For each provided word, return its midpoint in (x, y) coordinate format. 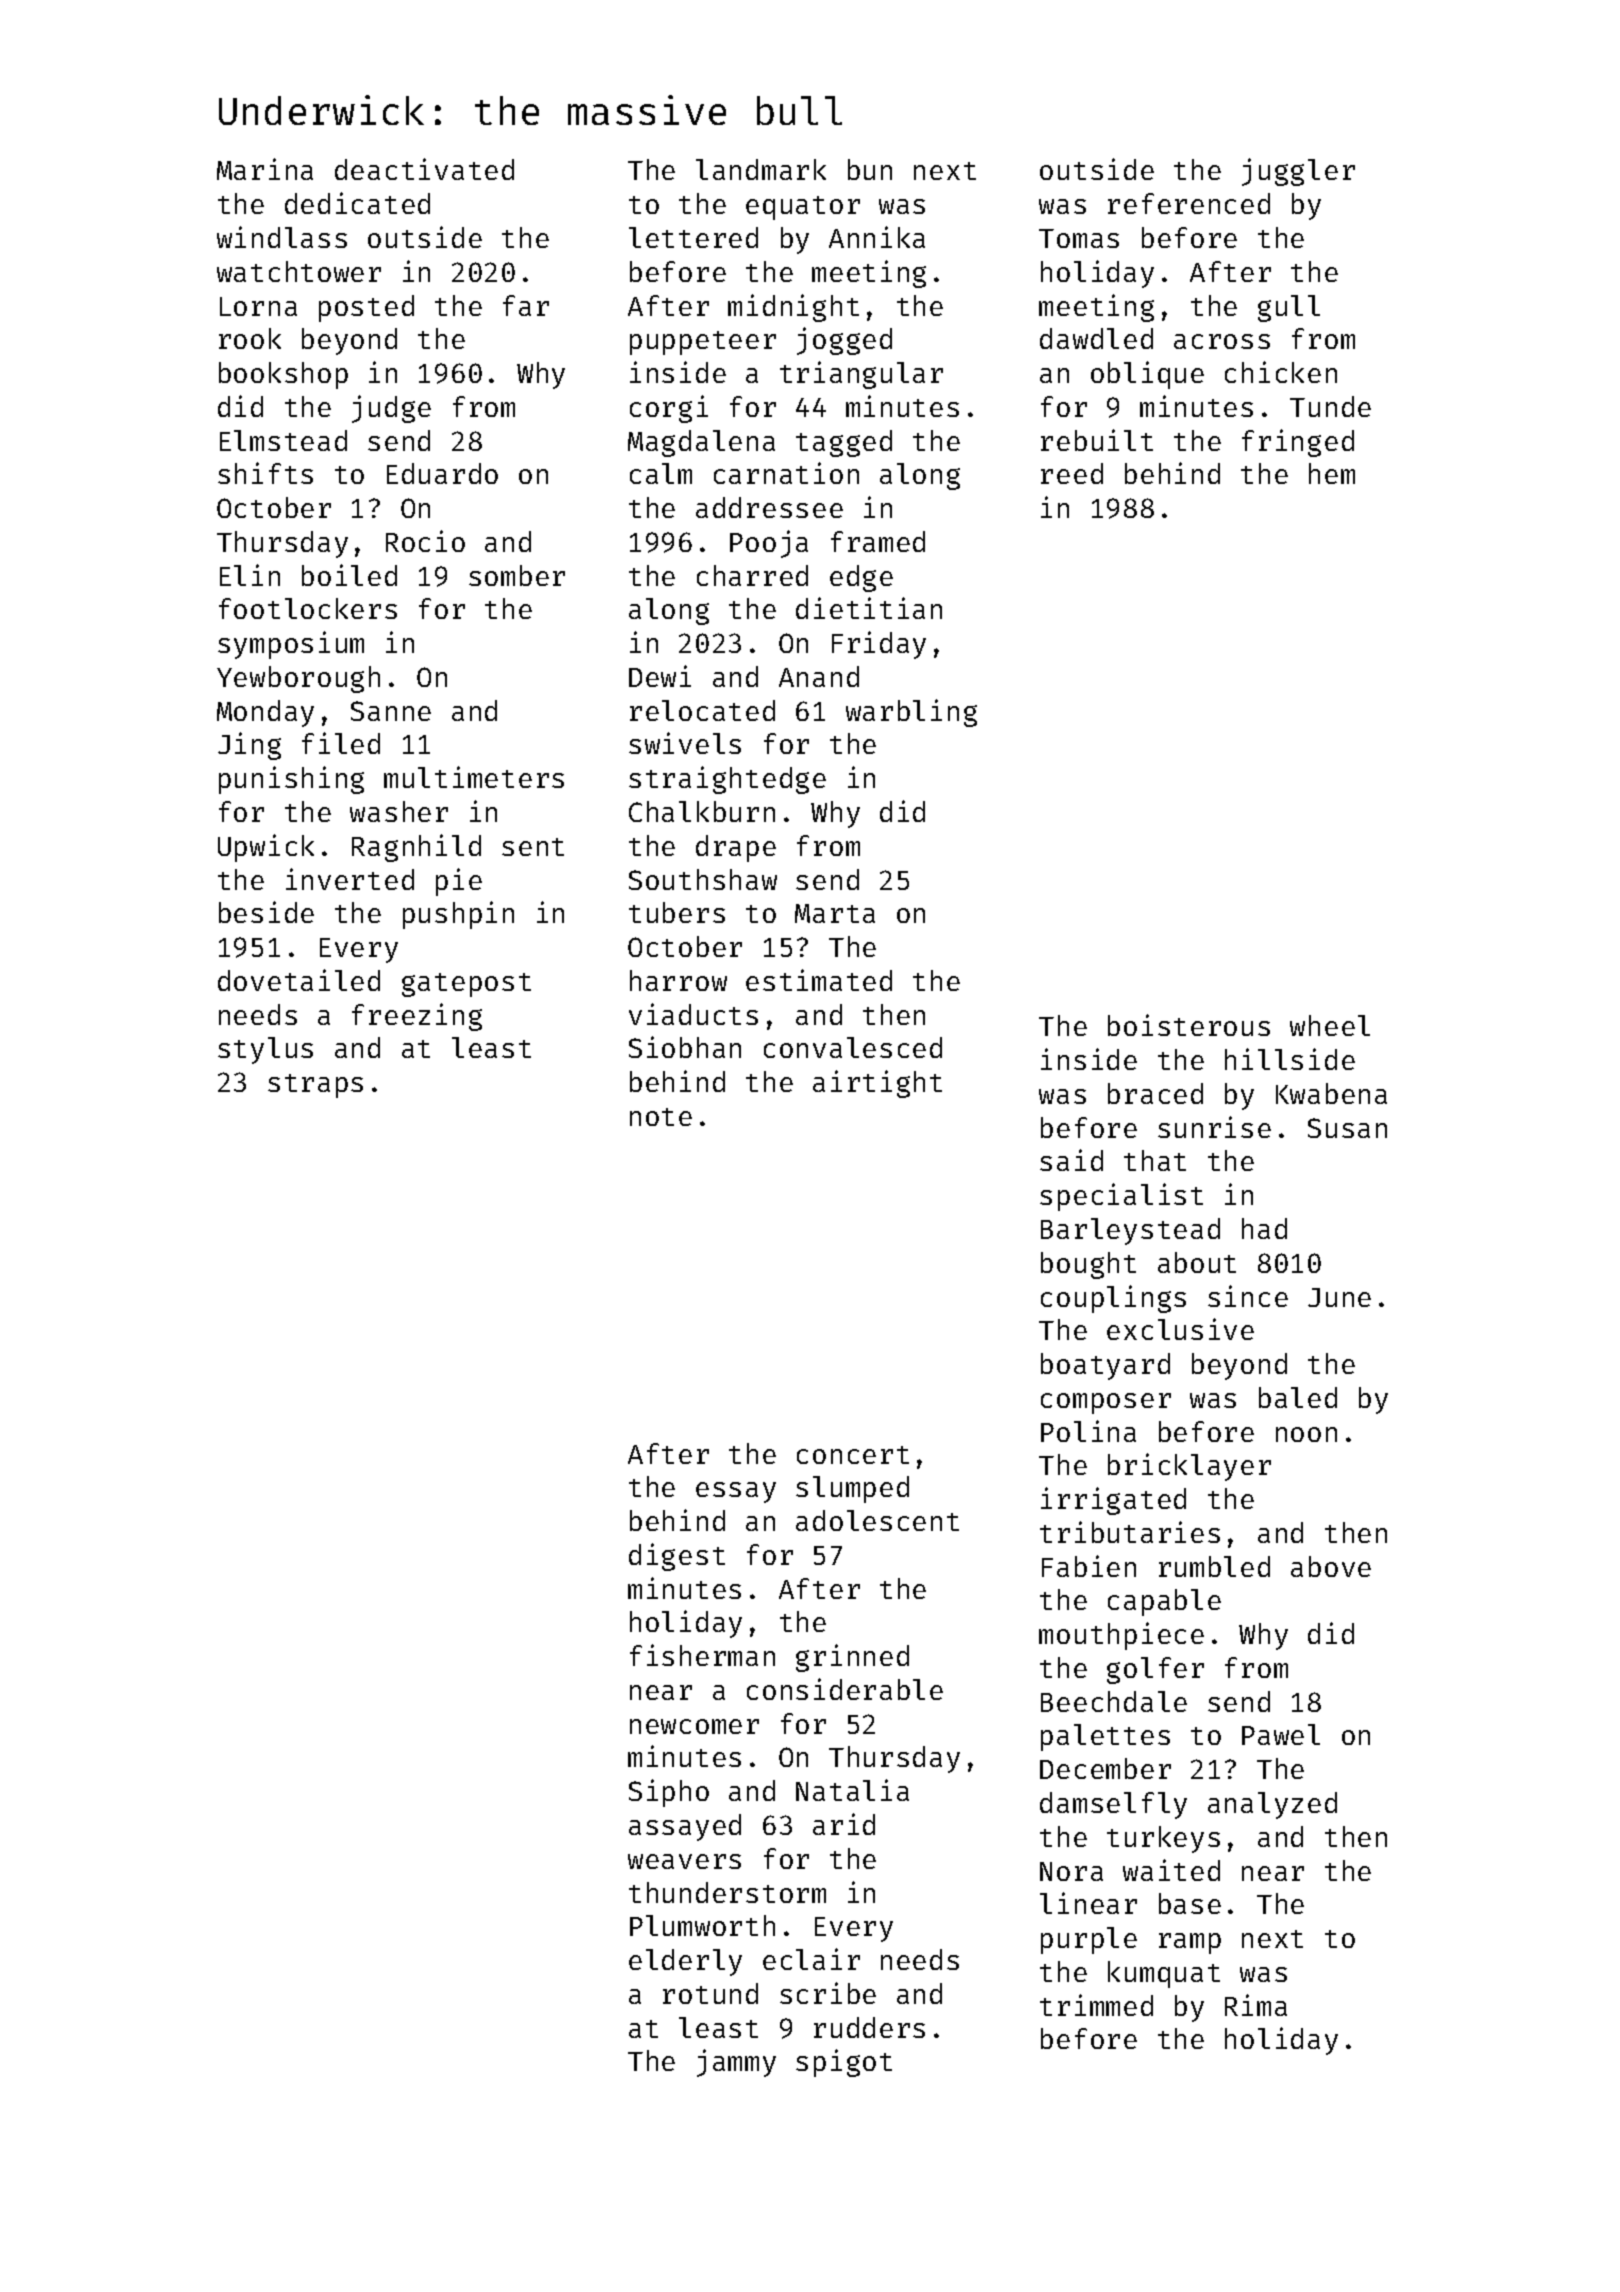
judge (391, 409)
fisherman (702, 1655)
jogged (844, 341)
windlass (282, 237)
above (1331, 1566)
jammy (736, 2063)
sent (533, 847)
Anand (819, 676)
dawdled (1096, 338)
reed (1072, 473)
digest (677, 1557)
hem (1332, 473)
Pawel (1281, 1734)
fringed (1298, 443)
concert (853, 1455)
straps (315, 1086)
